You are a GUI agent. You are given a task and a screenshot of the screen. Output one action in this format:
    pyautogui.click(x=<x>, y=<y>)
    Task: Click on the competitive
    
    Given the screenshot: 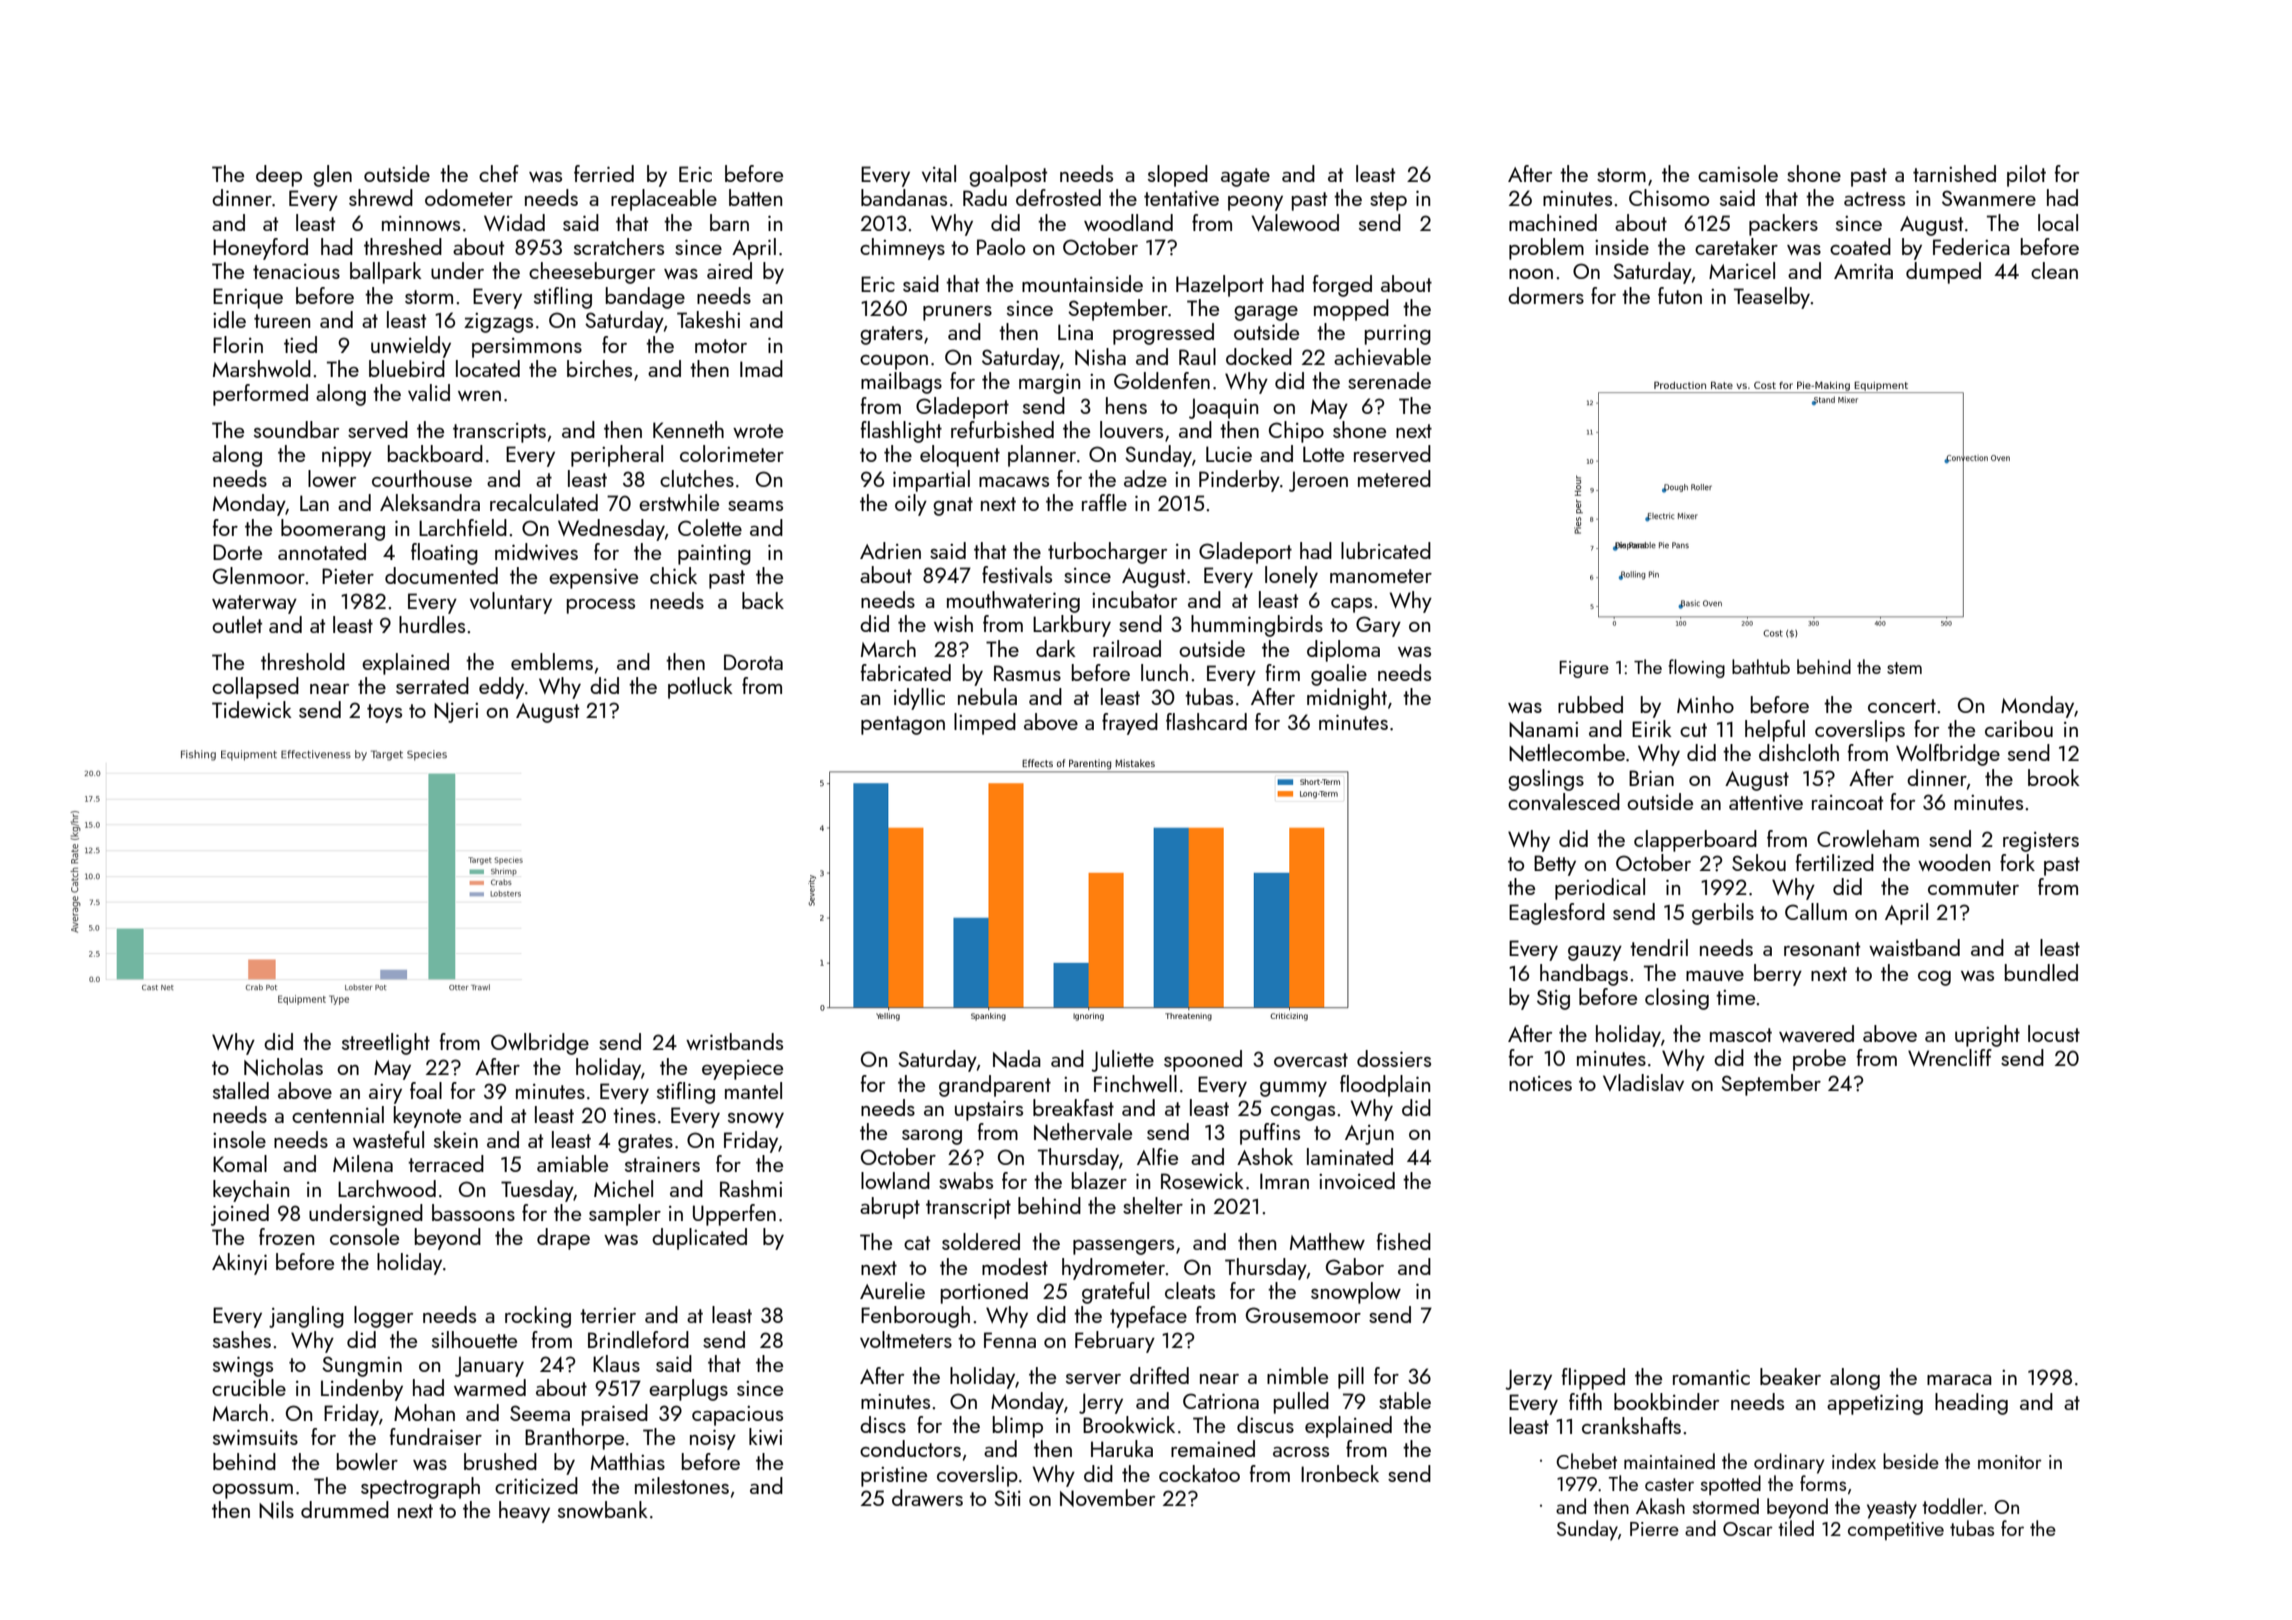 What is the action you would take?
    pyautogui.click(x=1896, y=1531)
